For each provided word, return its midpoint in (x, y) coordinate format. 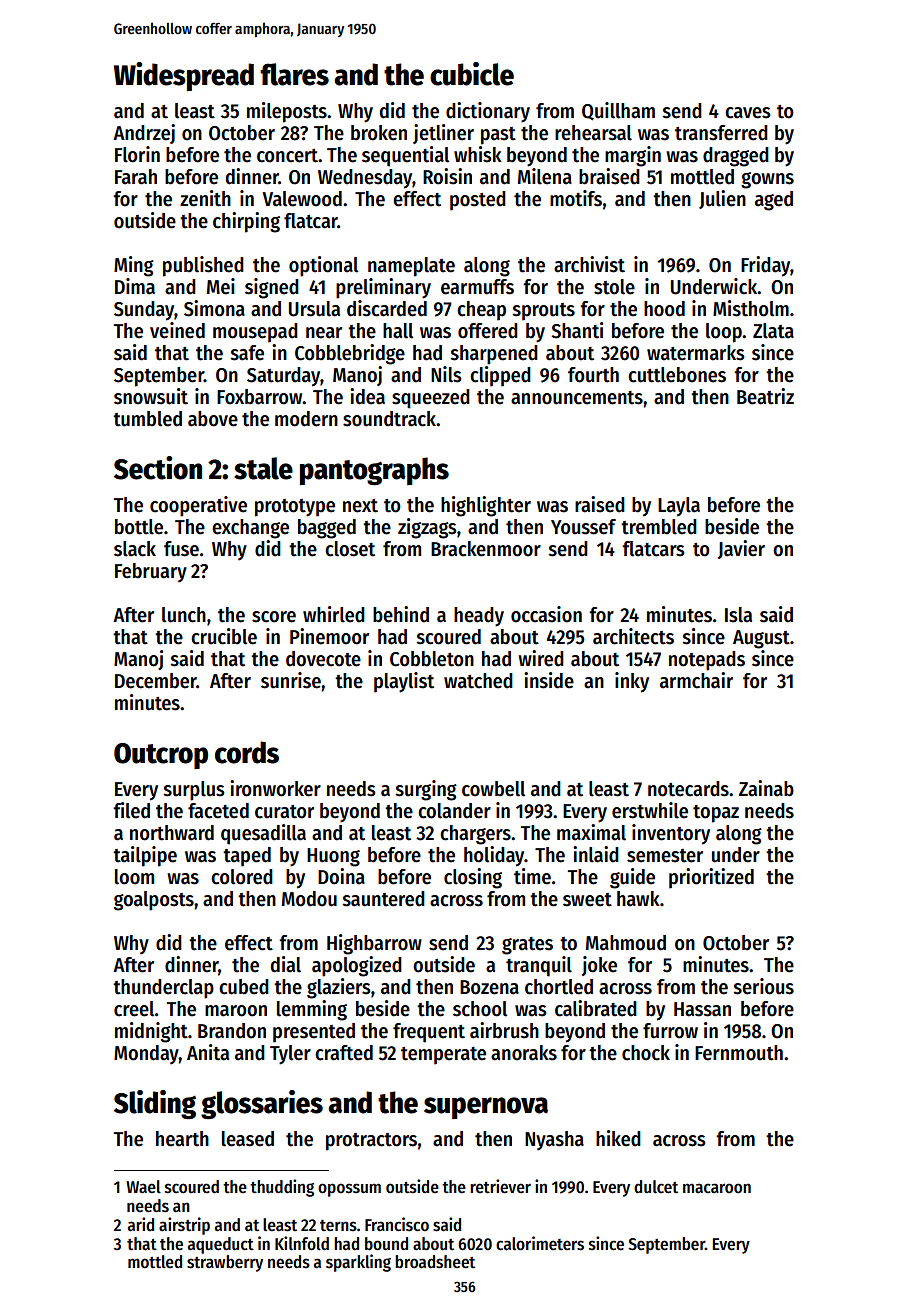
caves (747, 113)
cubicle (472, 74)
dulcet (656, 1187)
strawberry (225, 1263)
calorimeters (540, 1243)
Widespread (184, 76)
